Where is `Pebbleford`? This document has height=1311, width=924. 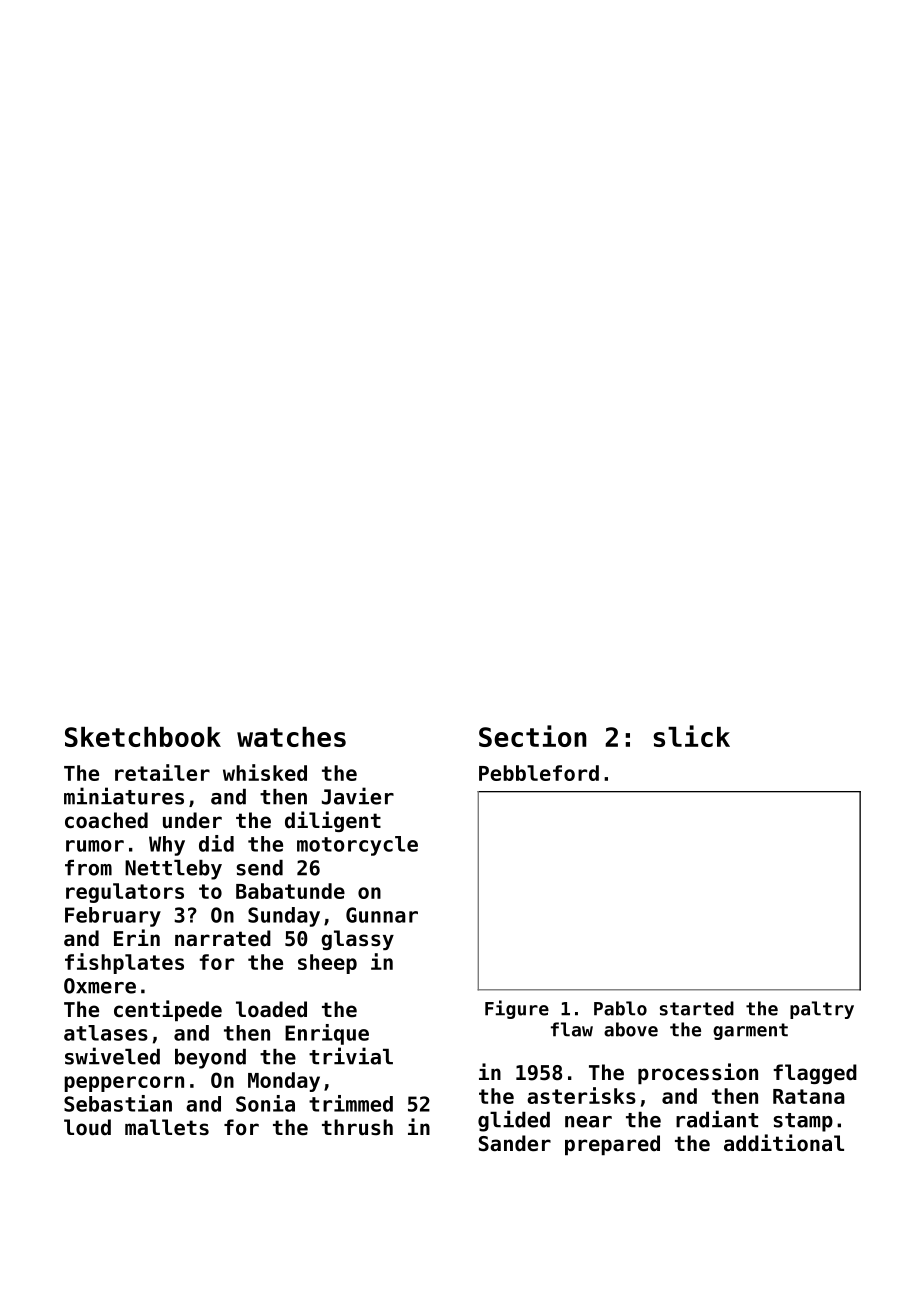
Pebbleford is located at coordinates (539, 773).
